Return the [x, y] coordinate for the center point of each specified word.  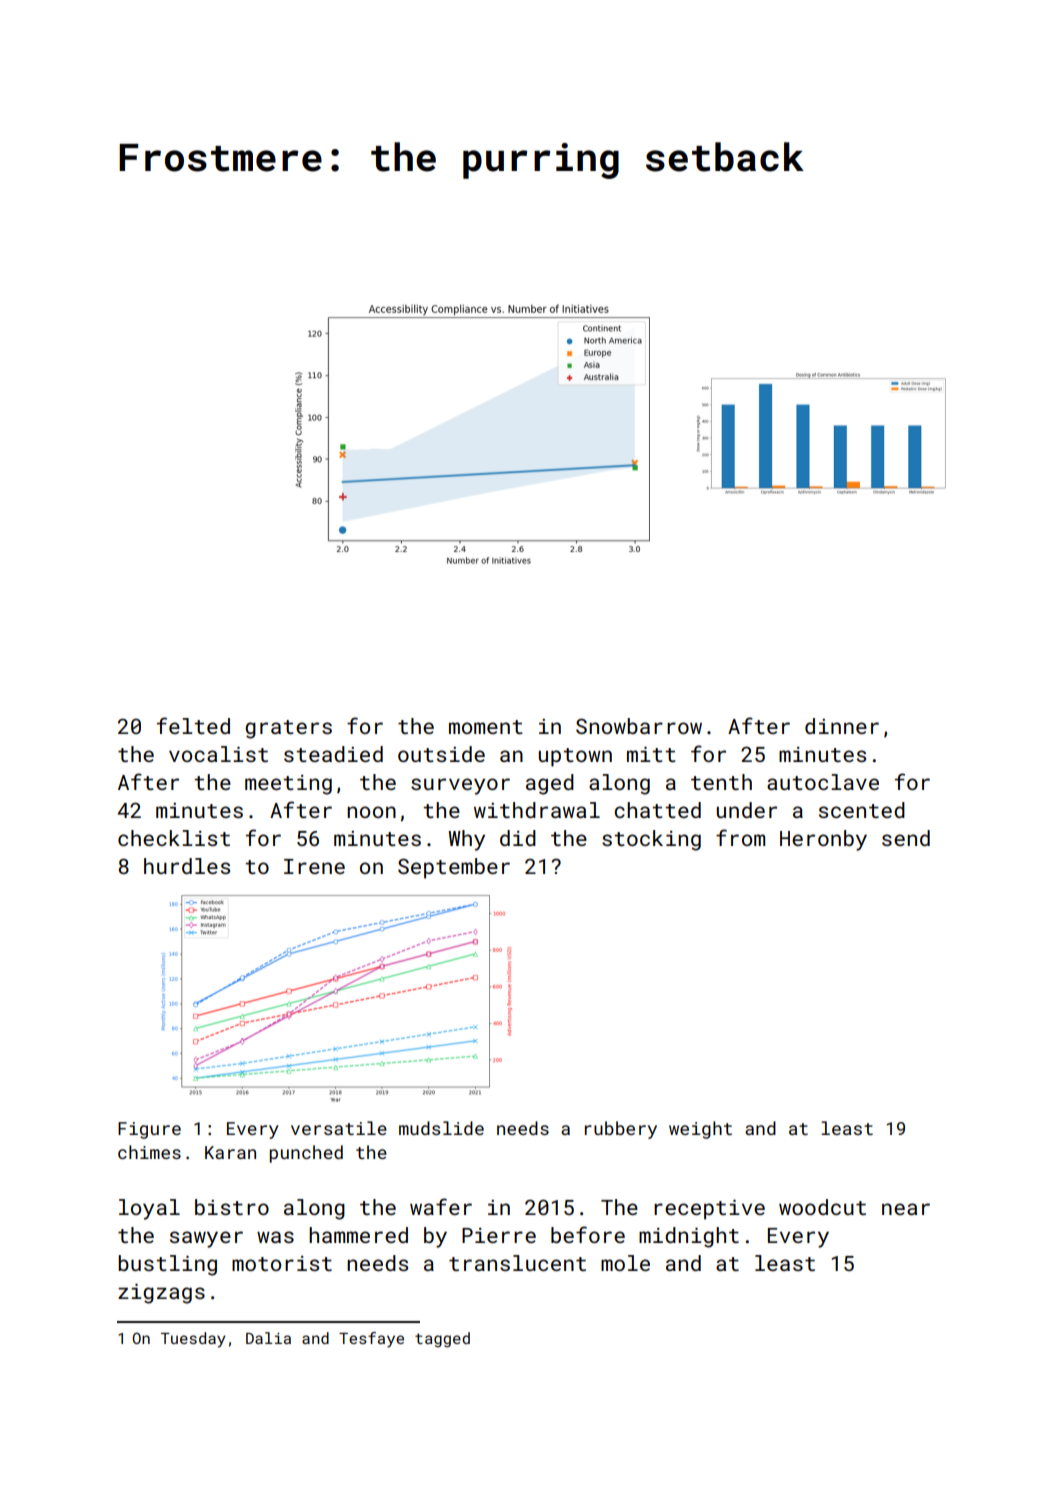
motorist [282, 1263]
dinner [842, 726]
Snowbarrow [639, 726]
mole [625, 1263]
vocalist [218, 754]
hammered [358, 1235]
